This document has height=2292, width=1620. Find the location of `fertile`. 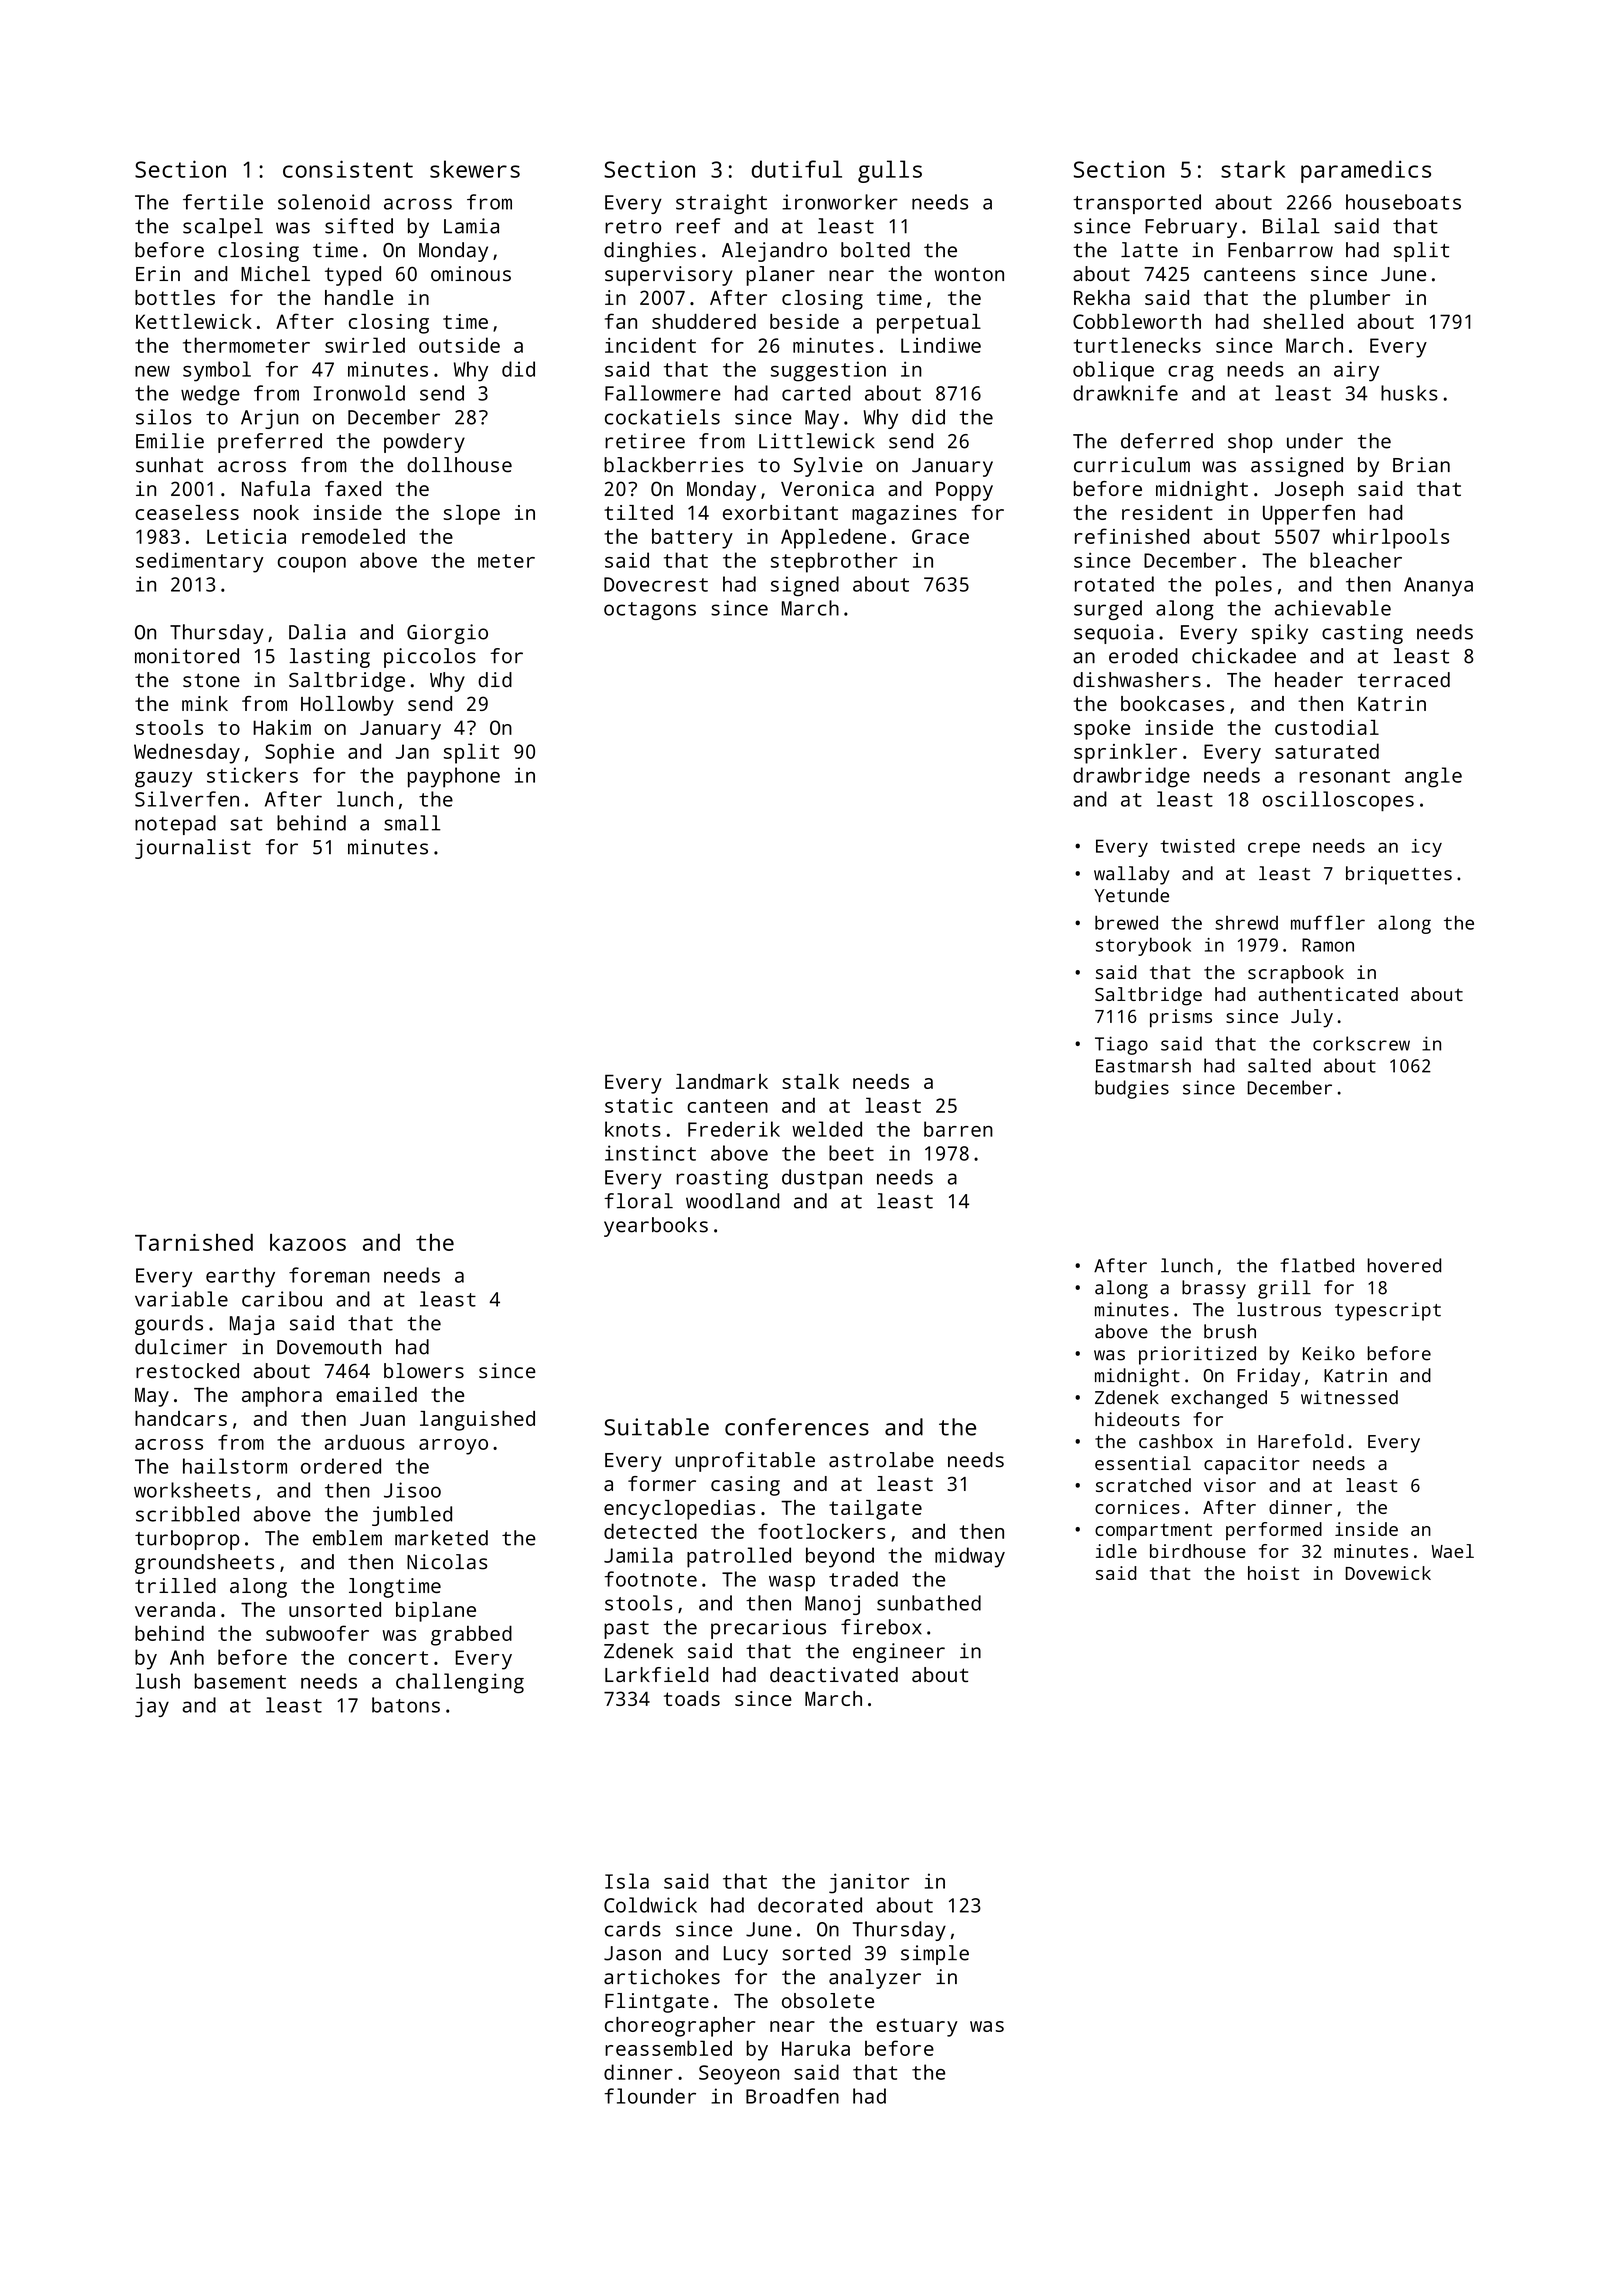

fertile is located at coordinates (223, 202).
